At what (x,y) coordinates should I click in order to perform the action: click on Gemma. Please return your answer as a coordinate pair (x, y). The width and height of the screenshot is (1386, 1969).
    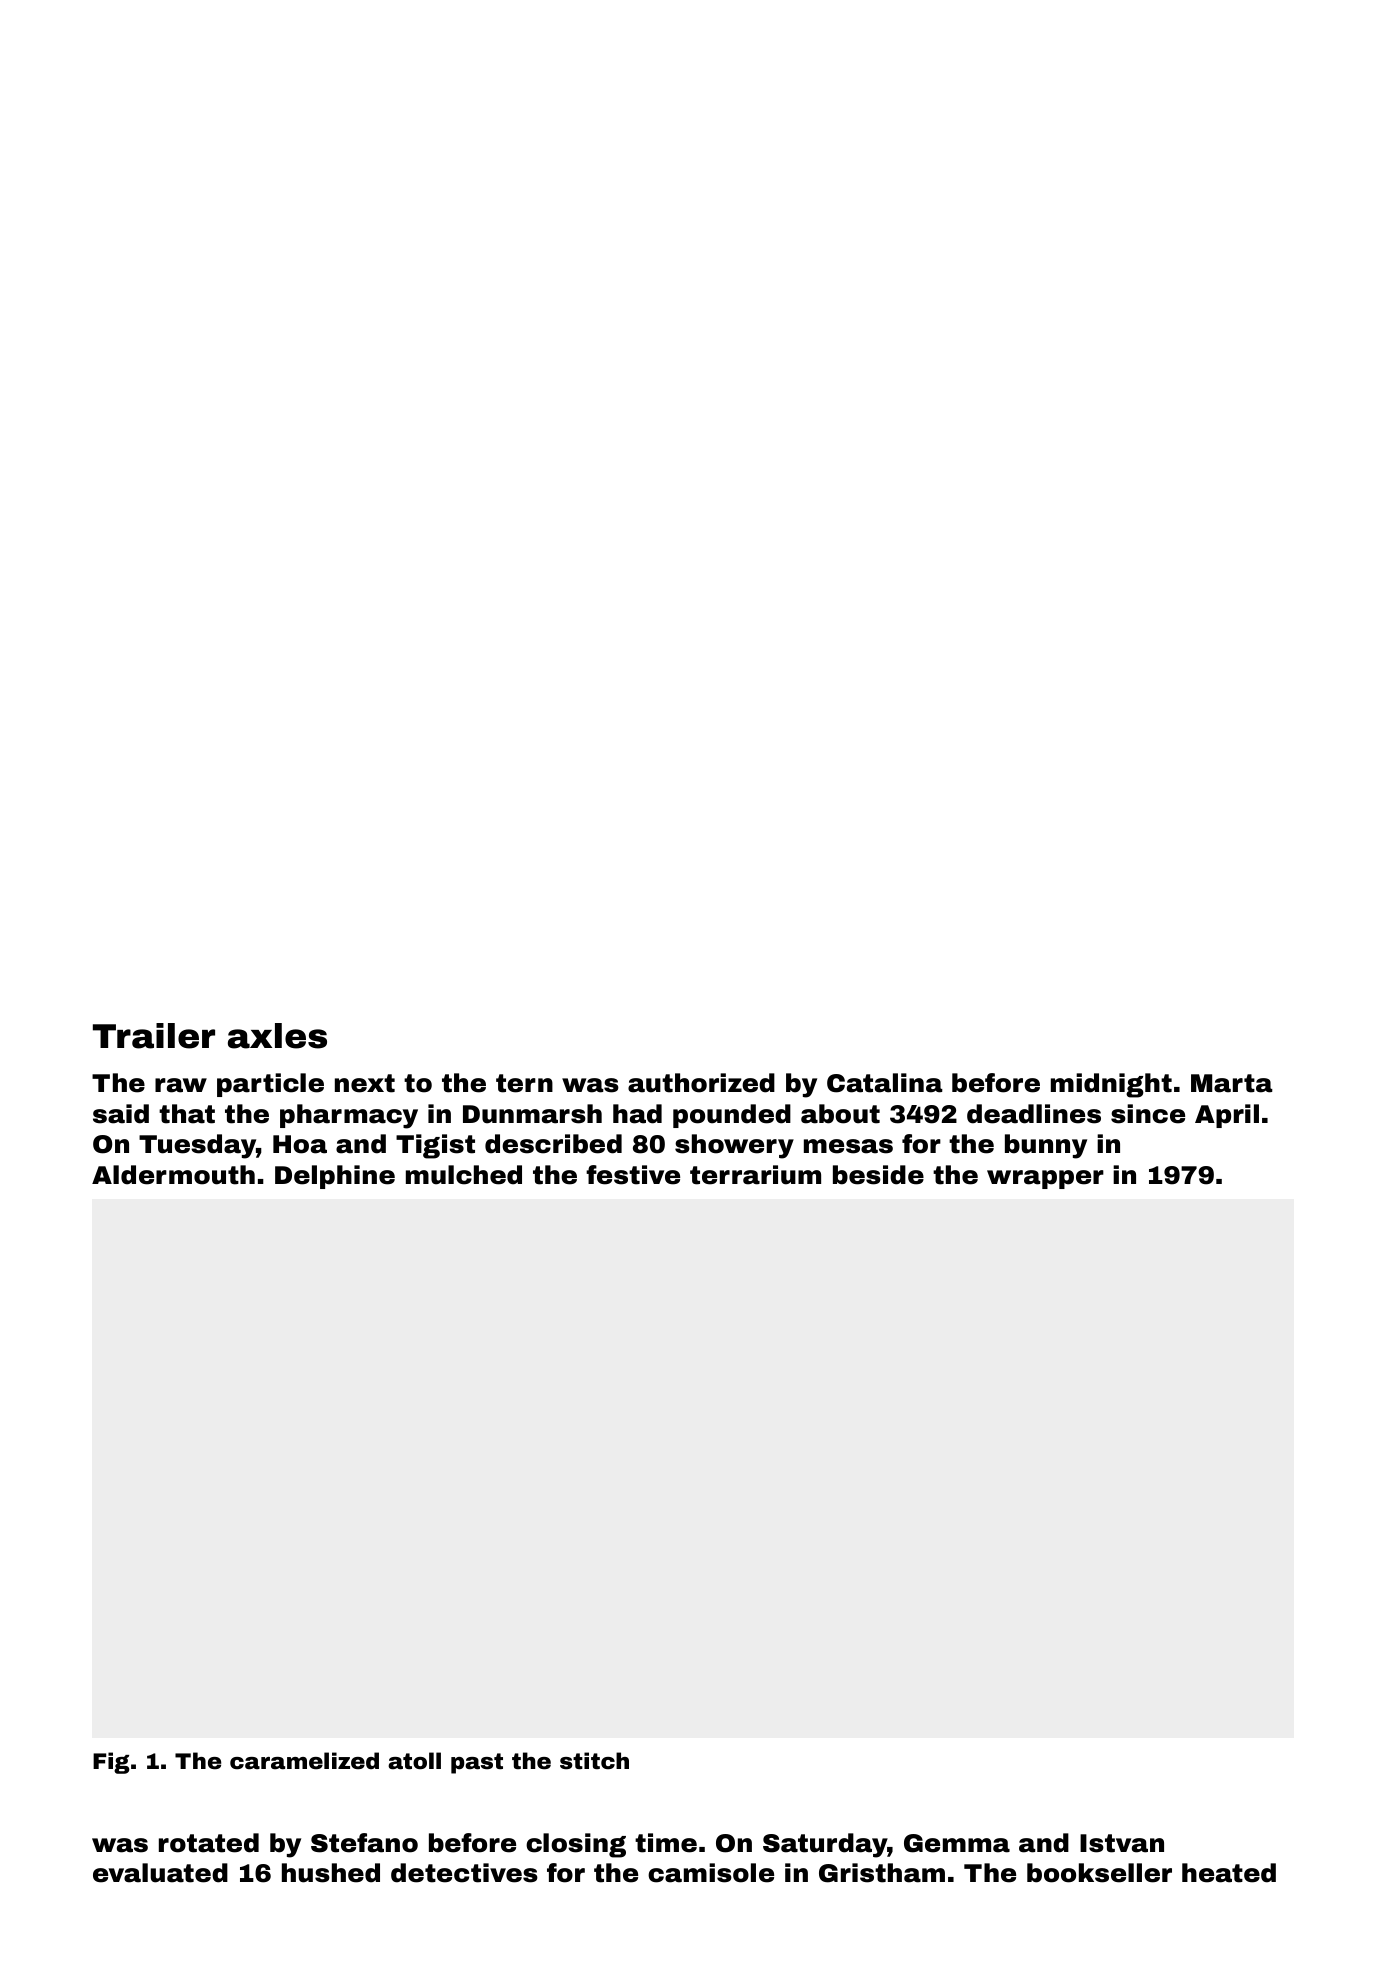
    Looking at the image, I should click on (957, 1843).
